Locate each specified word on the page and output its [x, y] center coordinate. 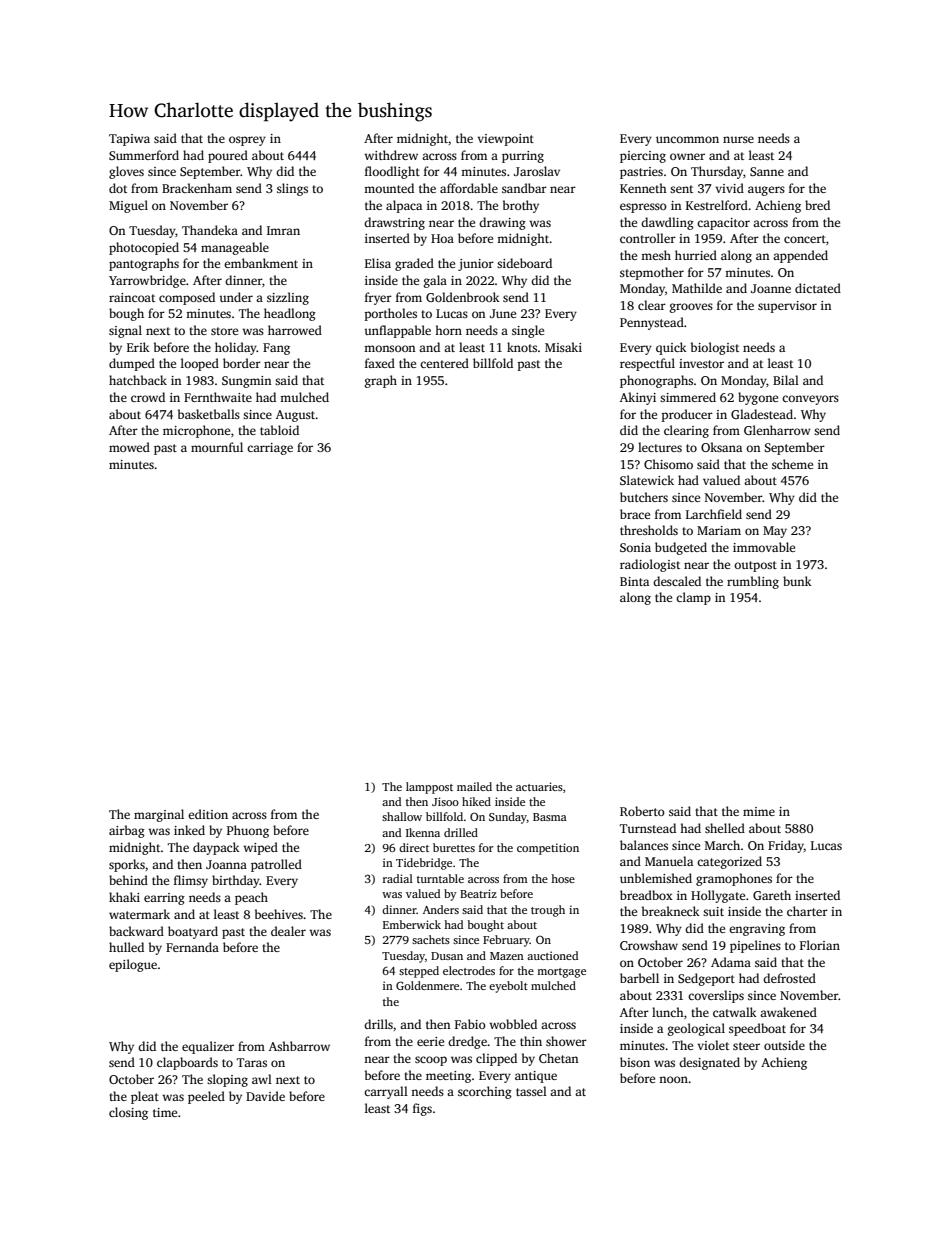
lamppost [429, 788]
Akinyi [638, 398]
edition [208, 814]
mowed [129, 447]
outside [784, 1045]
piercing [643, 157]
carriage [270, 449]
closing [128, 1113]
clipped [496, 1059]
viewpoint [505, 140]
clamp [693, 598]
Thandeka [210, 230]
